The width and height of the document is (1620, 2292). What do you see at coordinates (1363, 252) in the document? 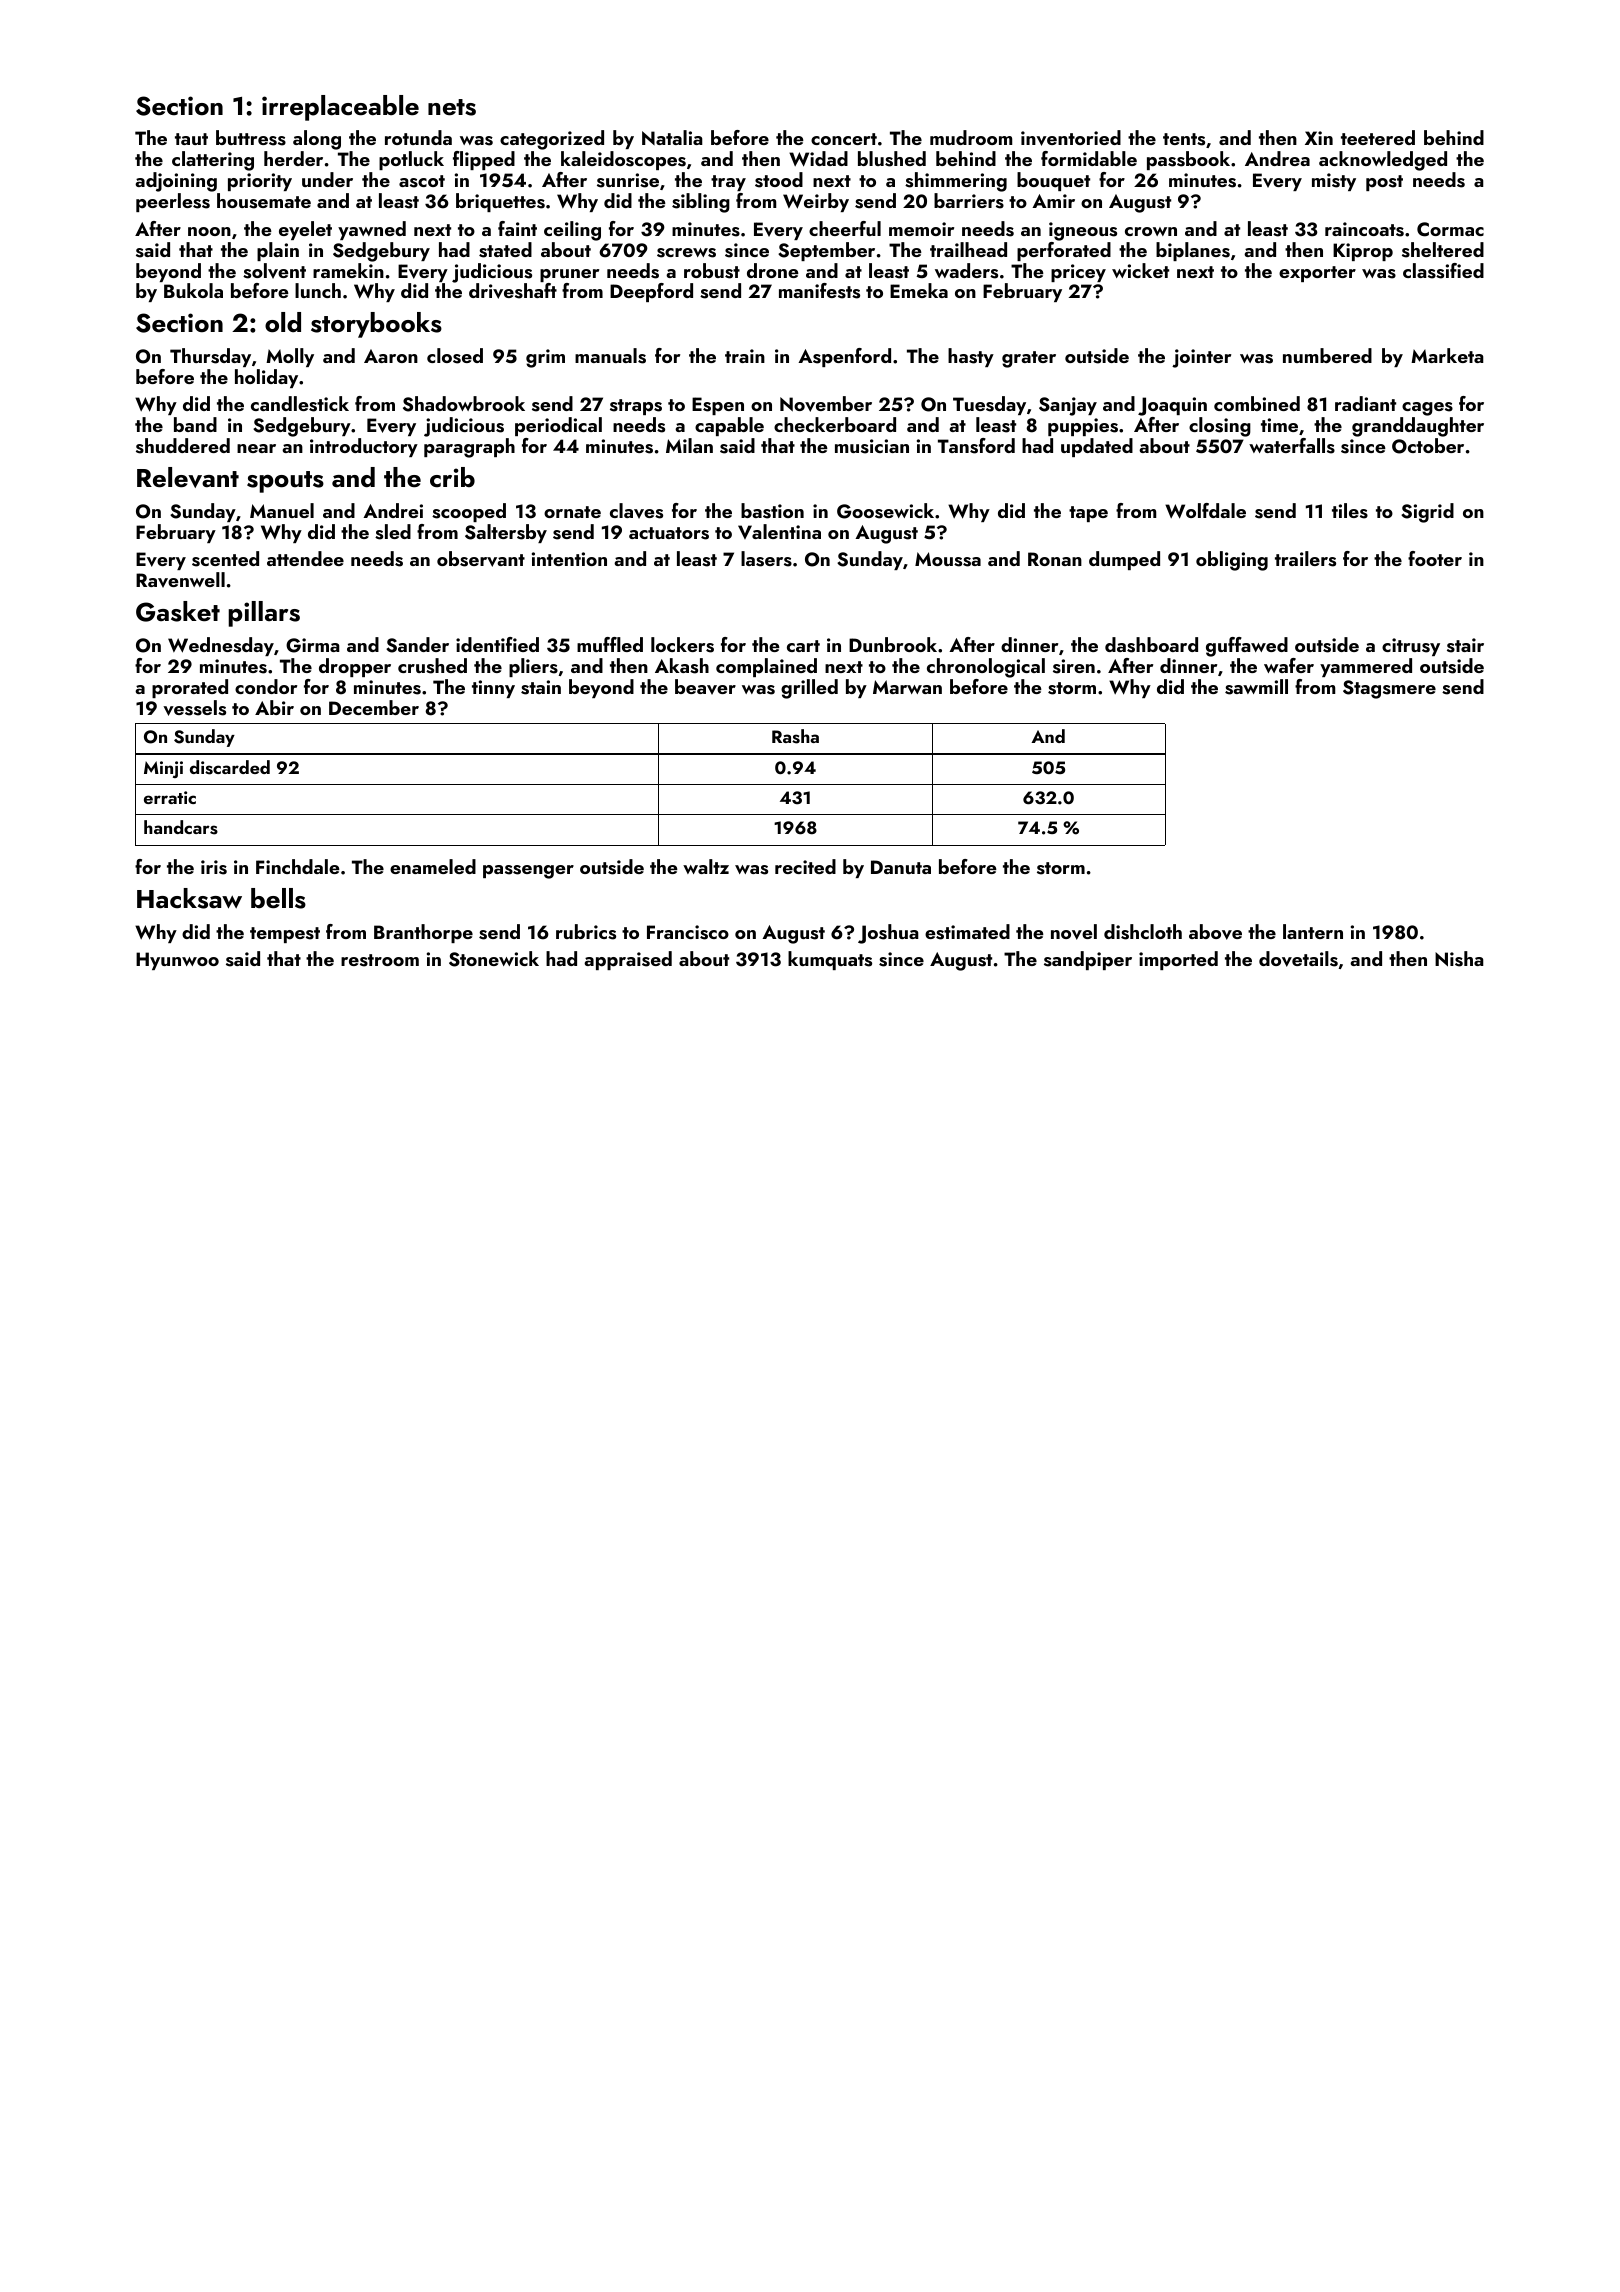
I see `Kiprop` at bounding box center [1363, 252].
